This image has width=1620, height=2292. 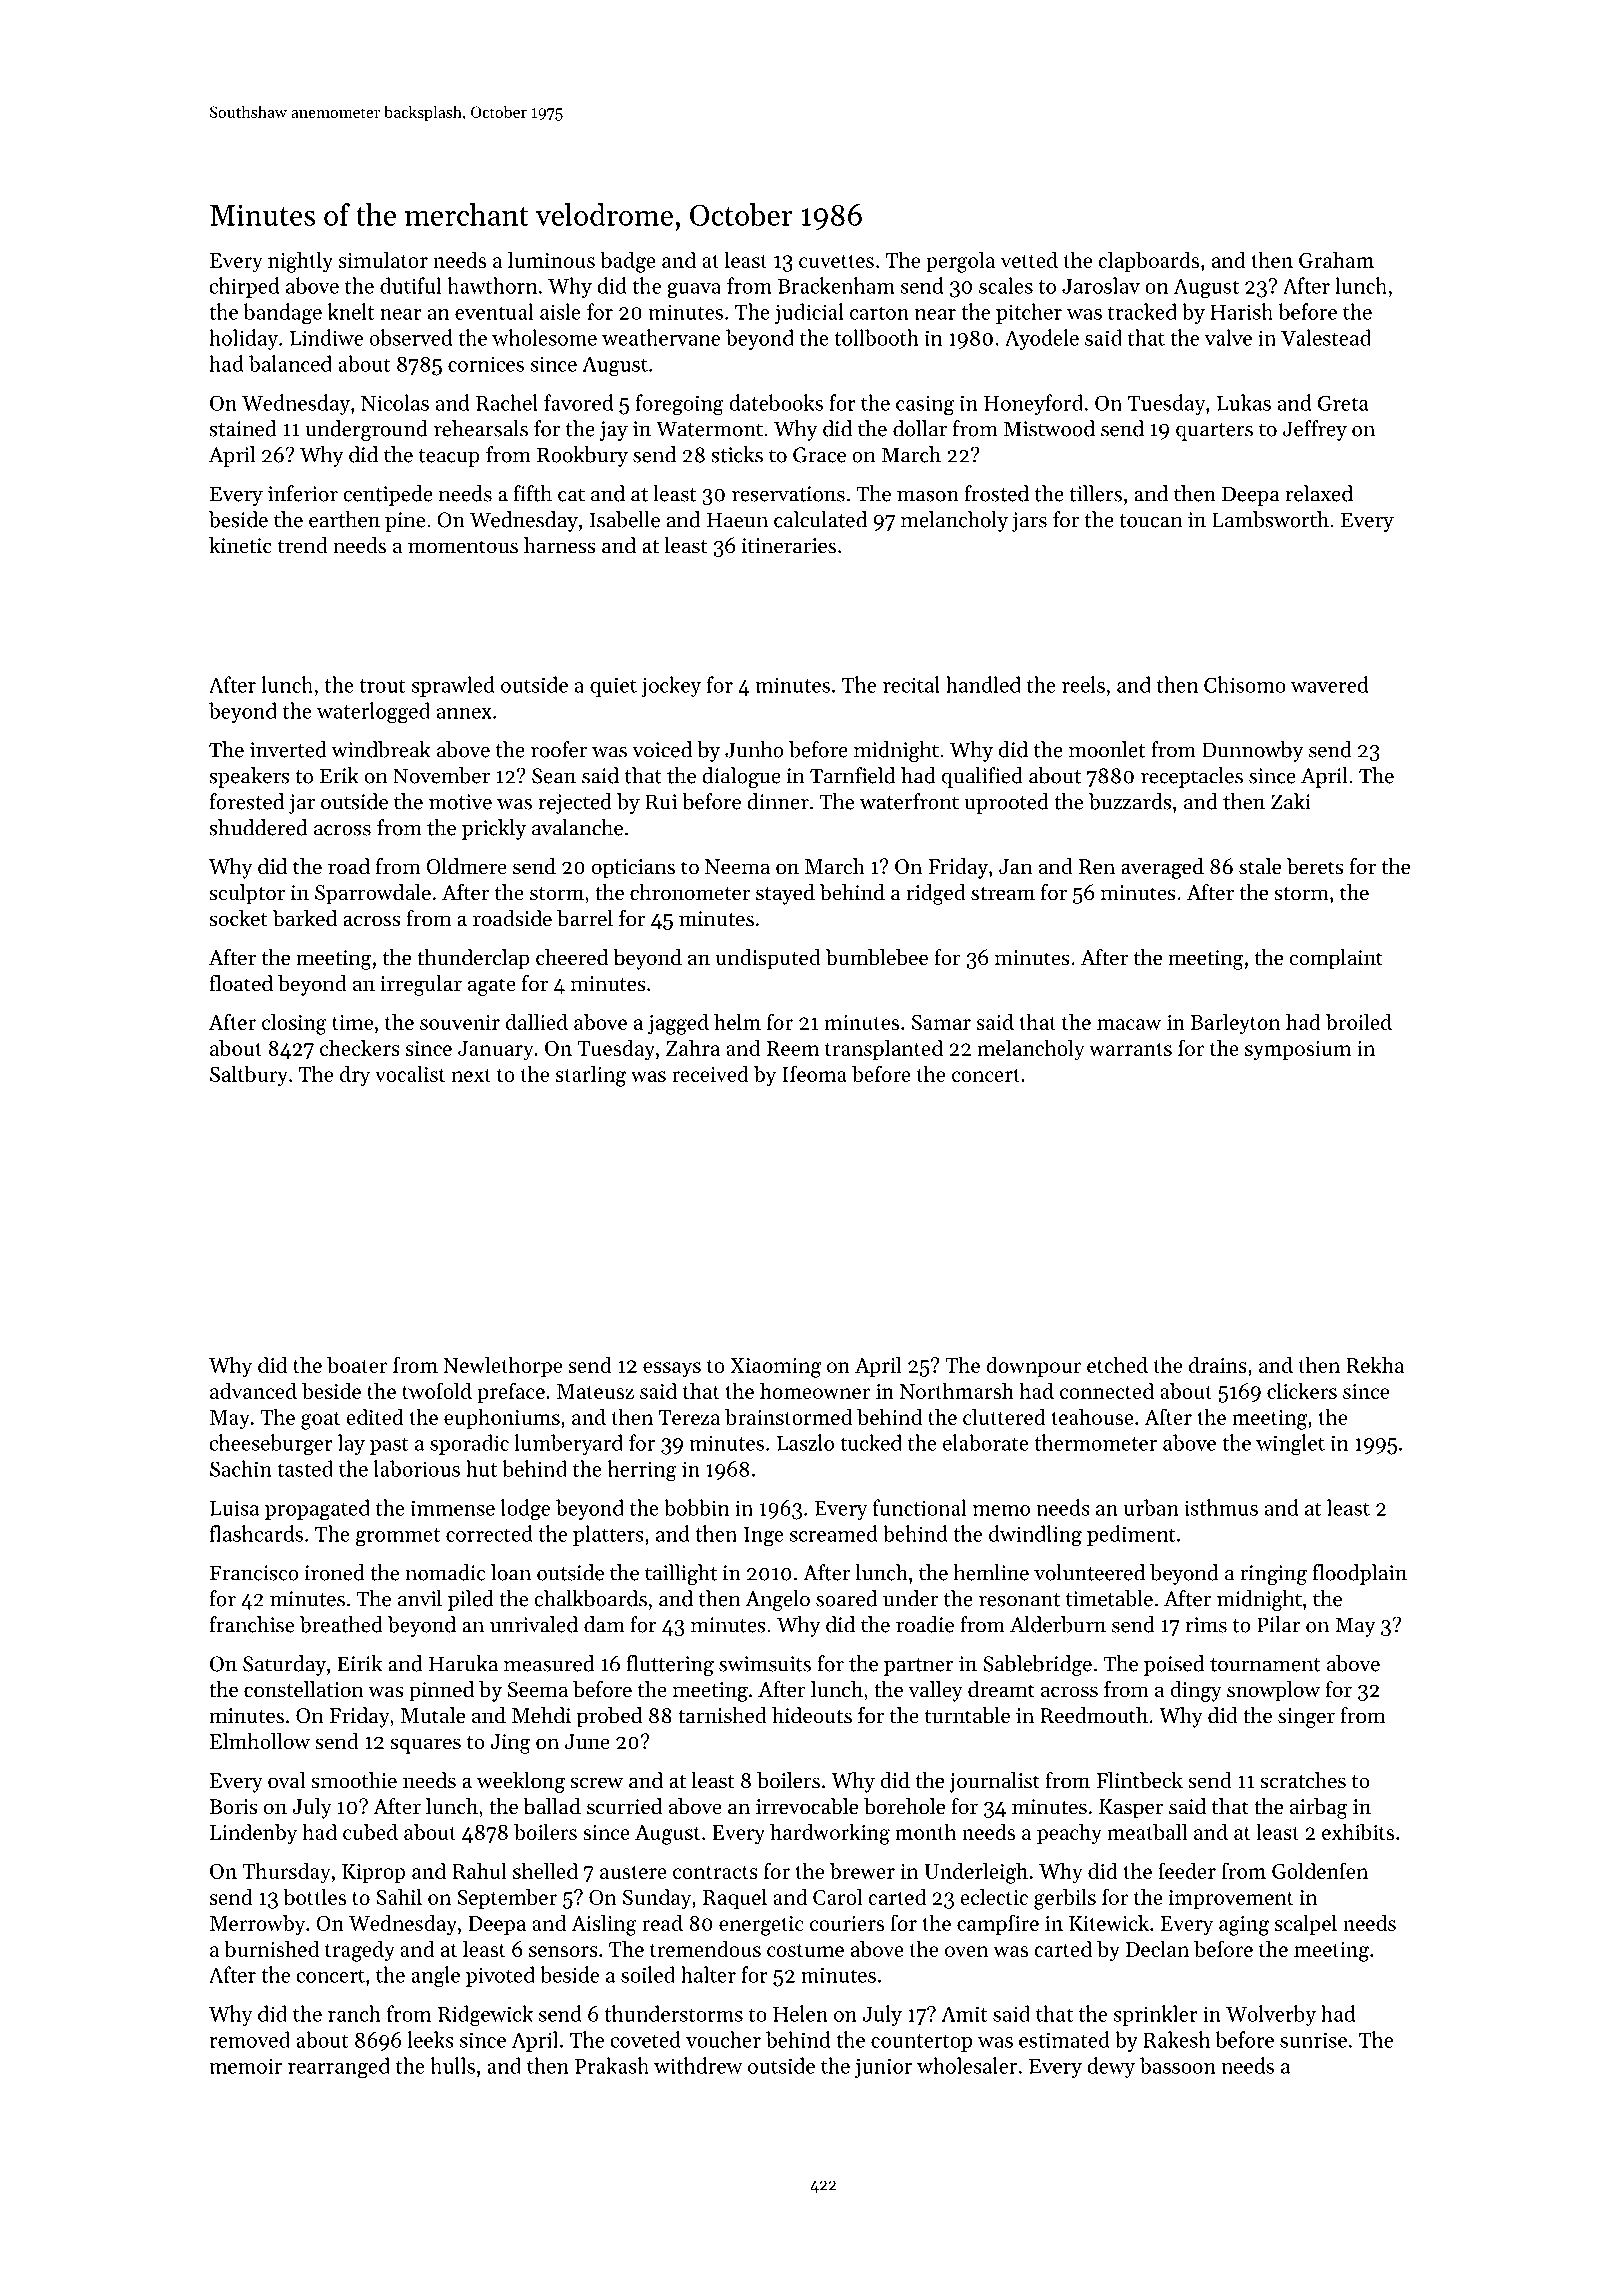 I want to click on ridged, so click(x=936, y=894).
